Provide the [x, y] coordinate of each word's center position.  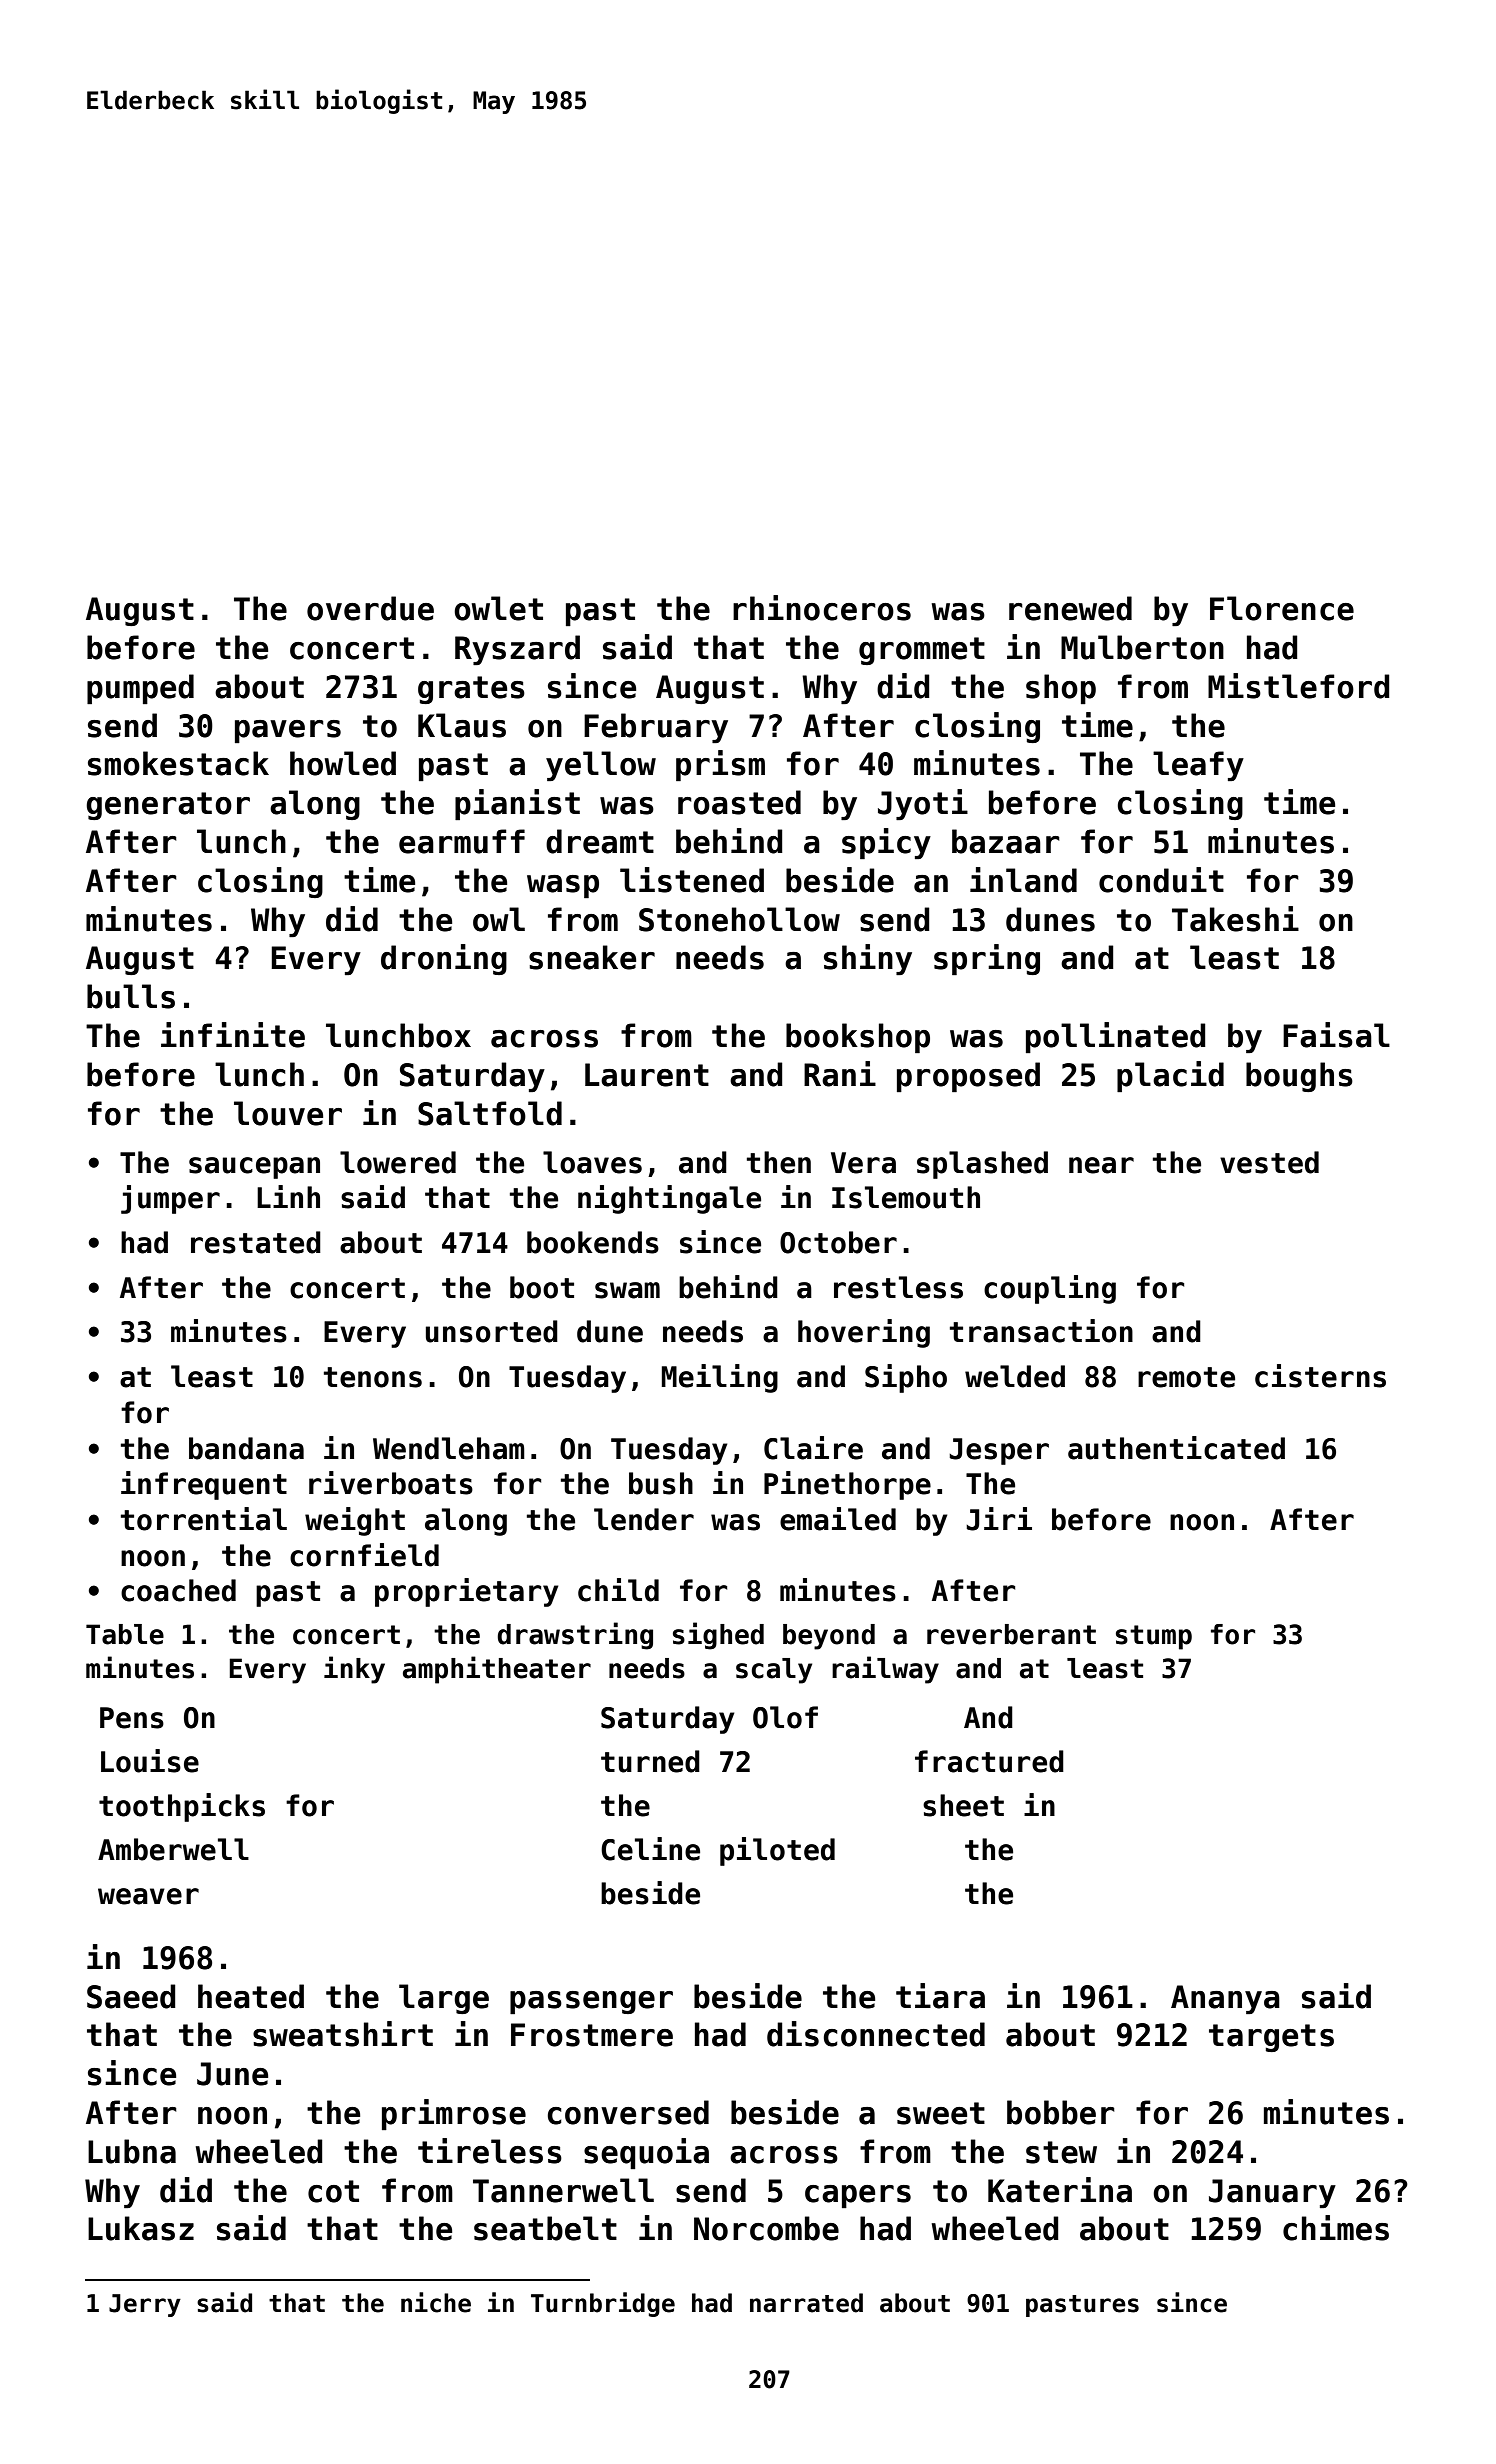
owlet [498, 608]
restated [256, 1242]
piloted [777, 1851]
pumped [140, 689]
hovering [864, 1333]
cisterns [1320, 1376]
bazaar [1006, 841]
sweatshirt [343, 2034]
